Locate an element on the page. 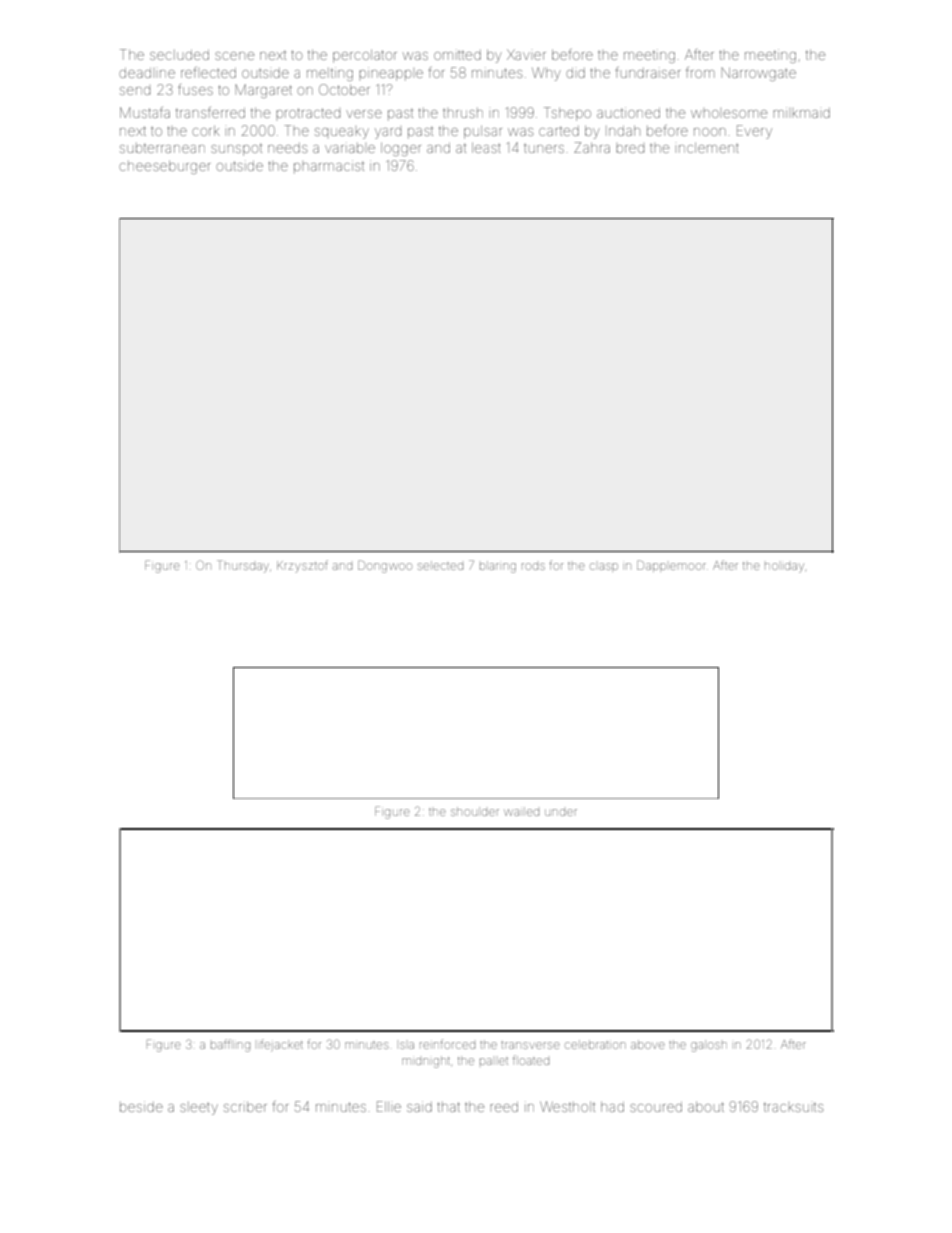  under is located at coordinates (561, 812).
